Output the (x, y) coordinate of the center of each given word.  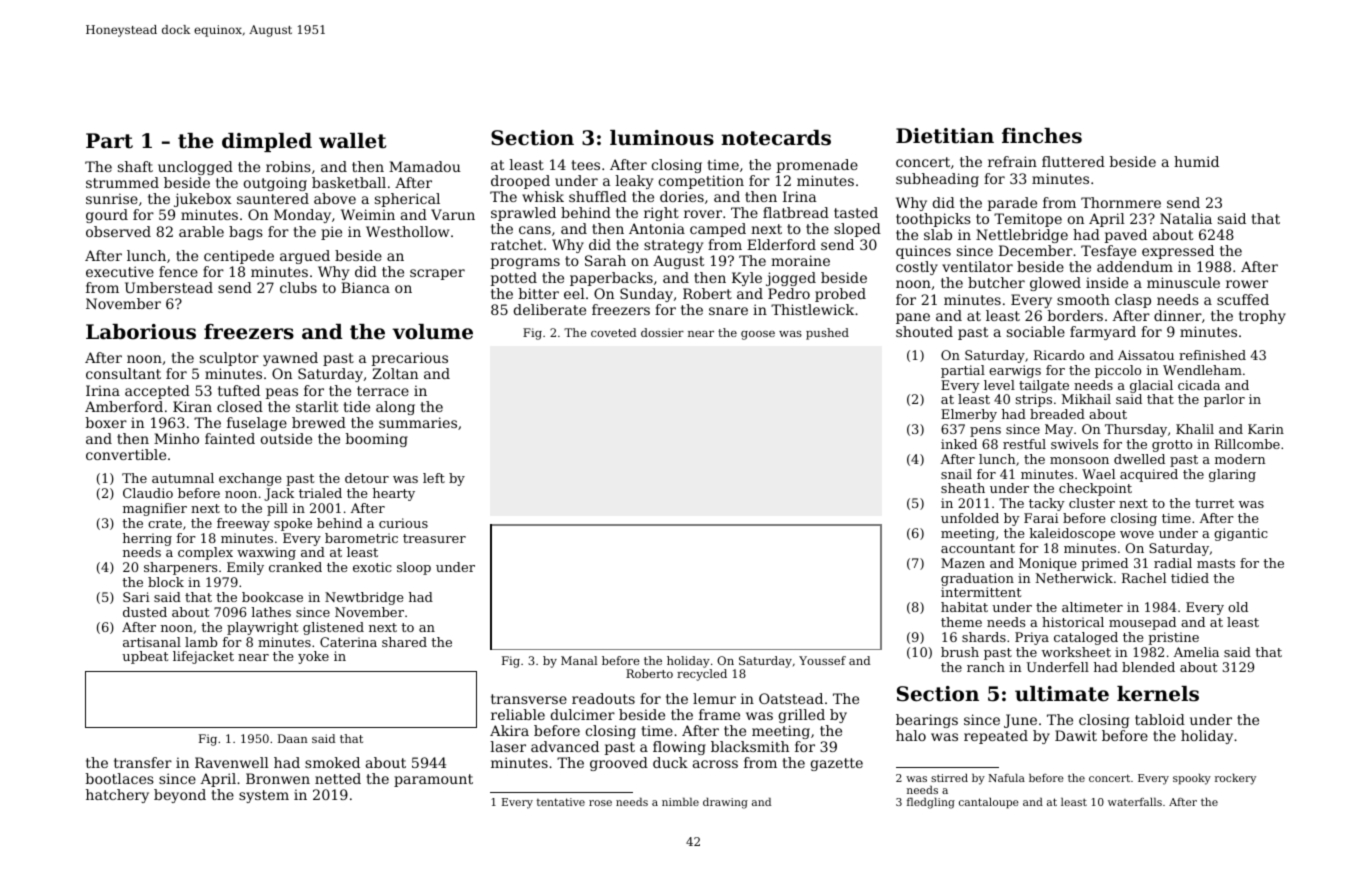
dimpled (267, 142)
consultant (123, 373)
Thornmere (1121, 202)
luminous (662, 138)
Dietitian (945, 136)
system (264, 796)
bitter (539, 293)
